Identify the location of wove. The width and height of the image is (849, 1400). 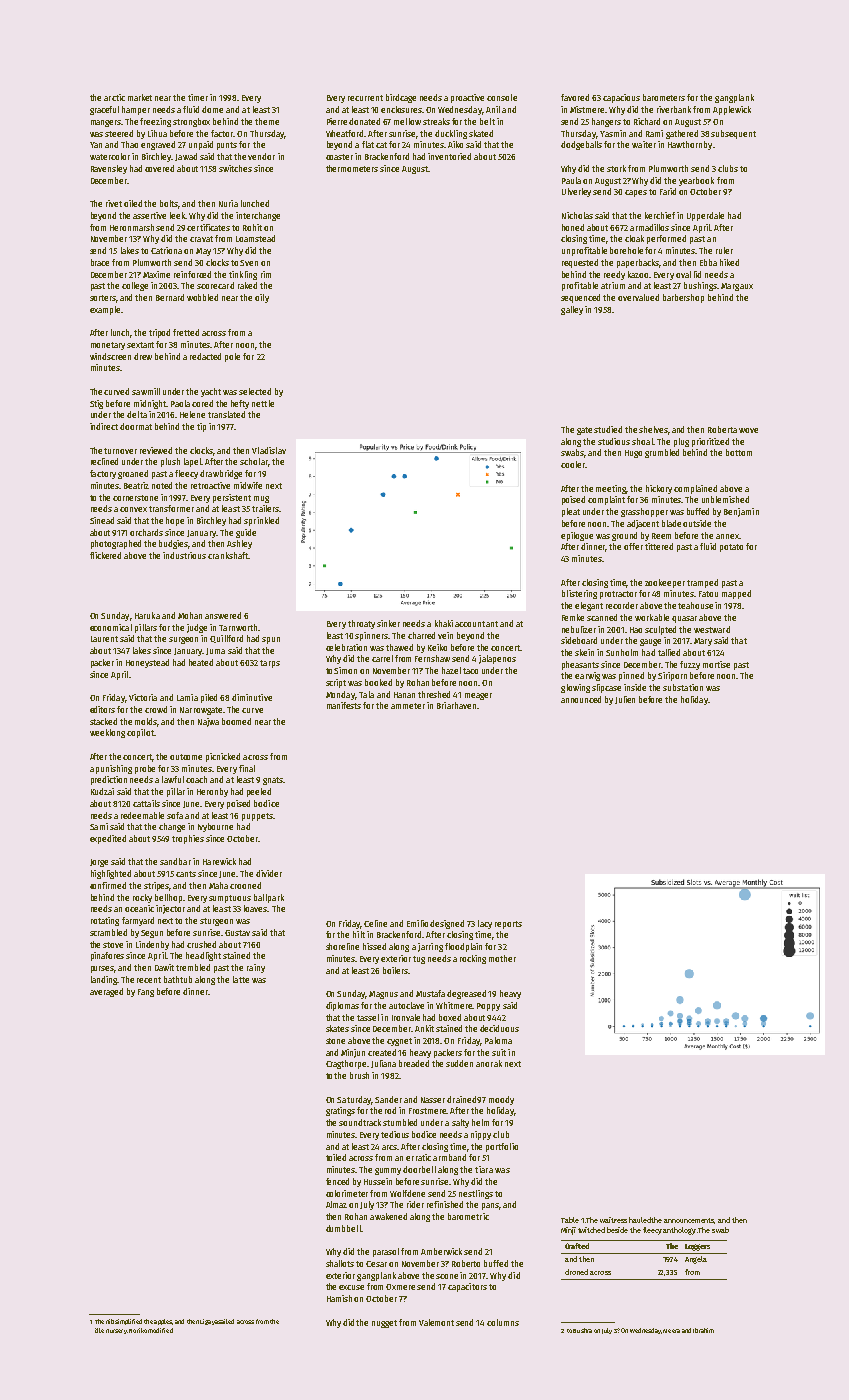
(748, 430).
